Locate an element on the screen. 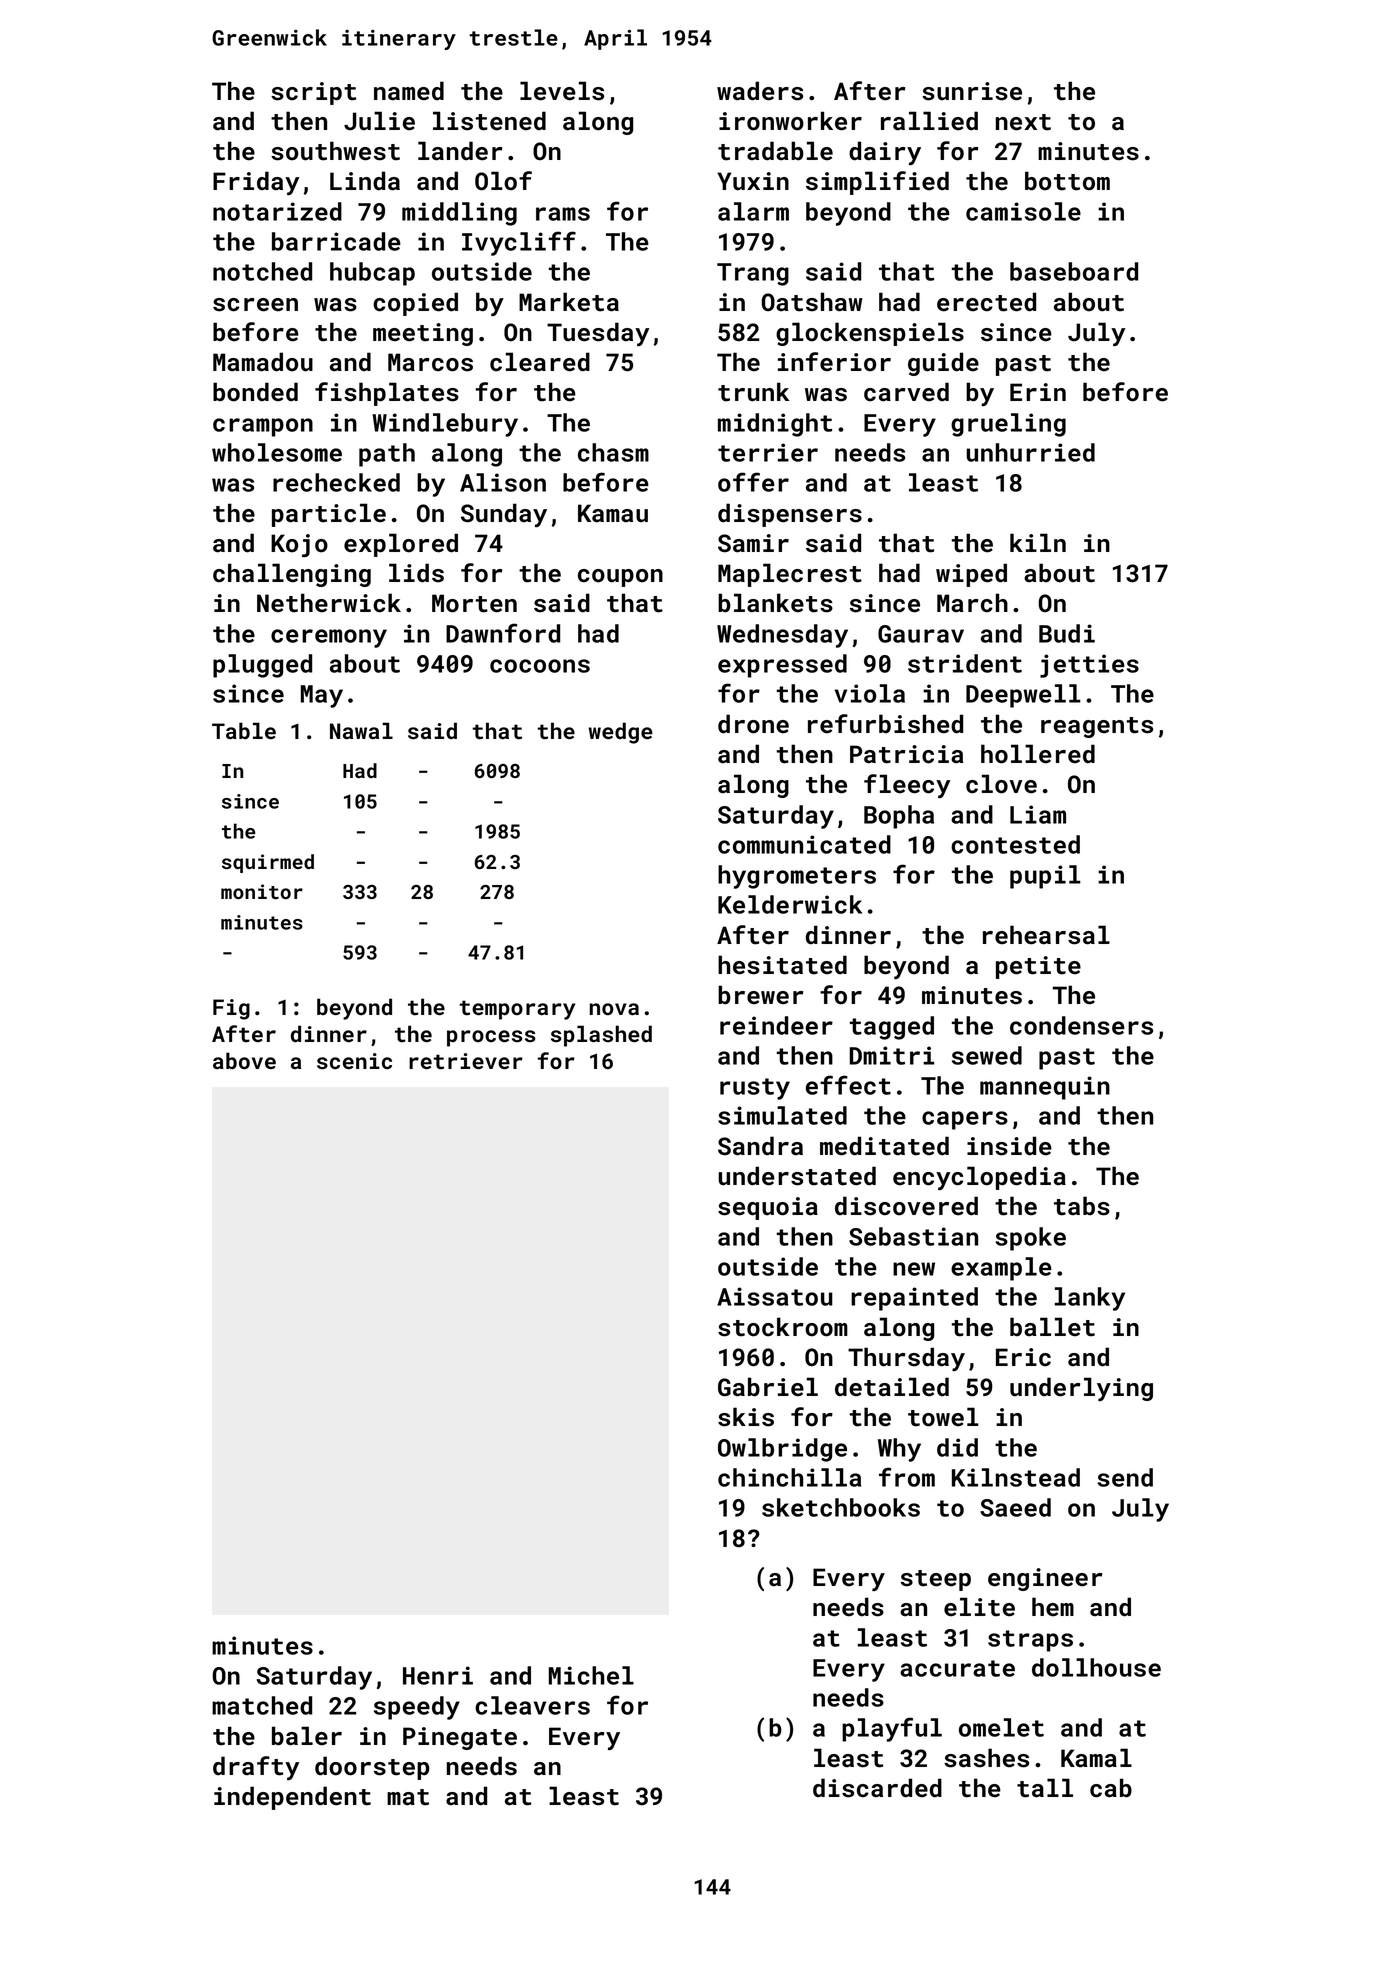 The width and height of the screenshot is (1386, 1969). levels is located at coordinates (562, 91).
